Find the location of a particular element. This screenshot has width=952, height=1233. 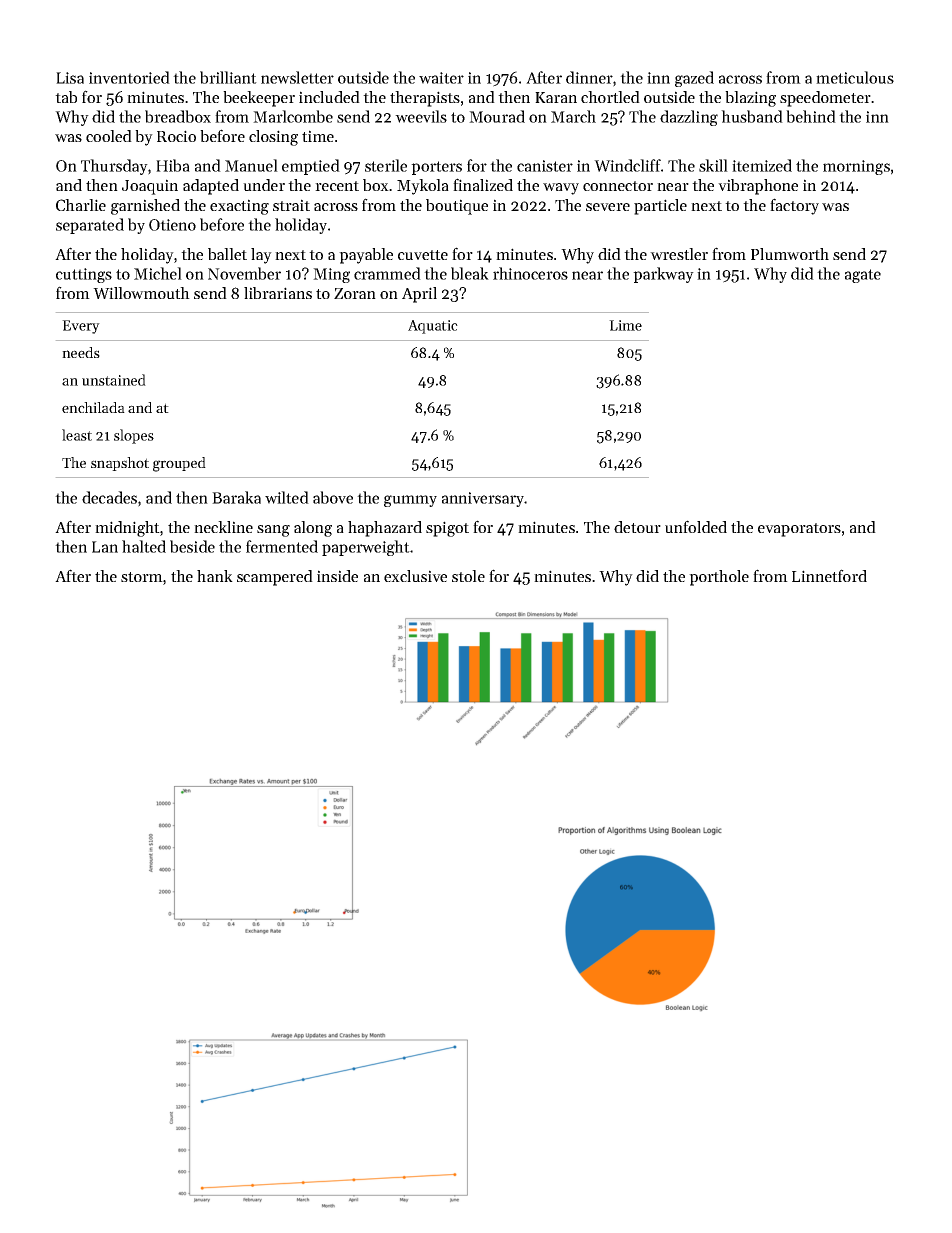

dazzling is located at coordinates (689, 118).
